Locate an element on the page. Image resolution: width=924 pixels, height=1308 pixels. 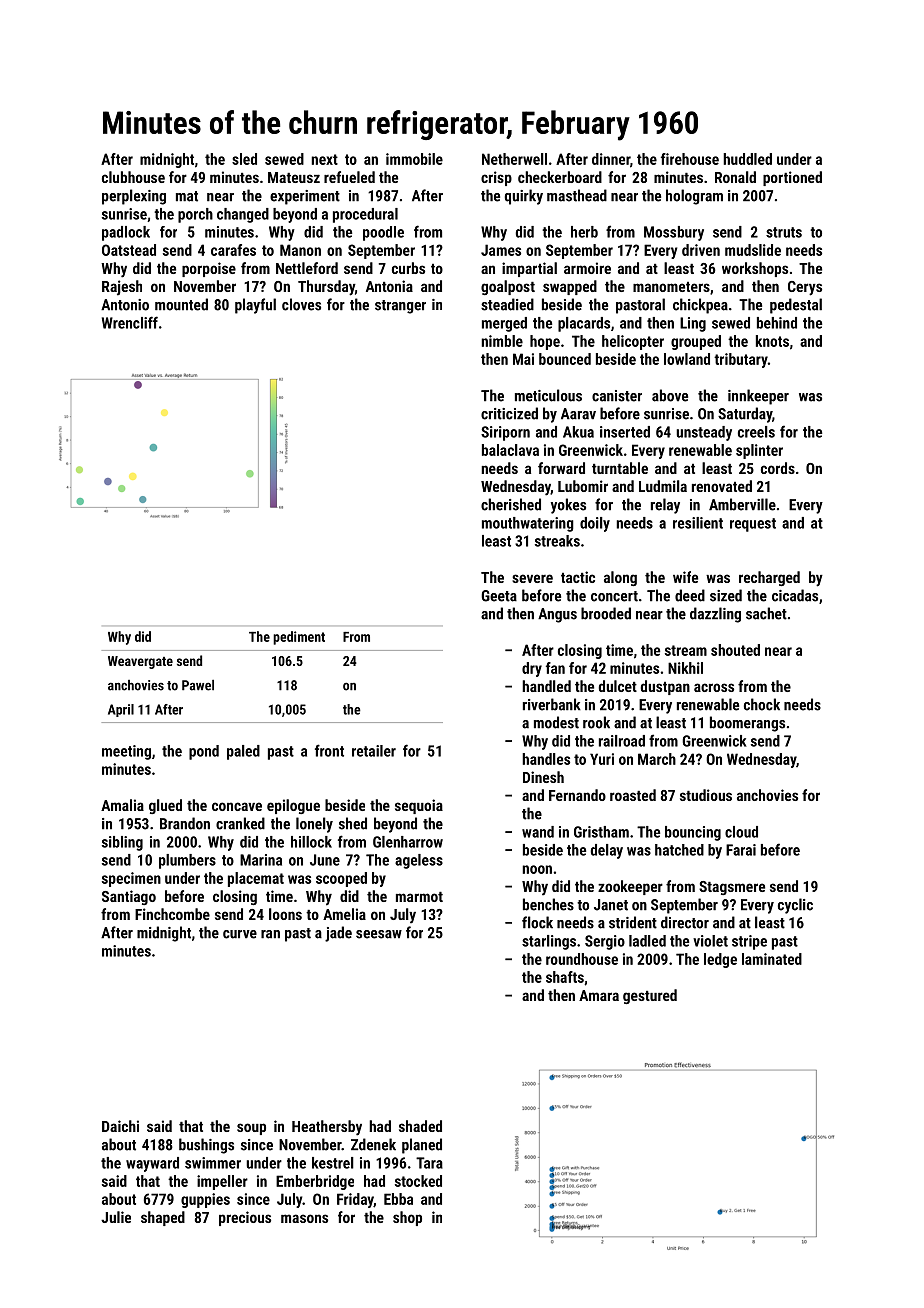
innkeeper is located at coordinates (758, 397).
